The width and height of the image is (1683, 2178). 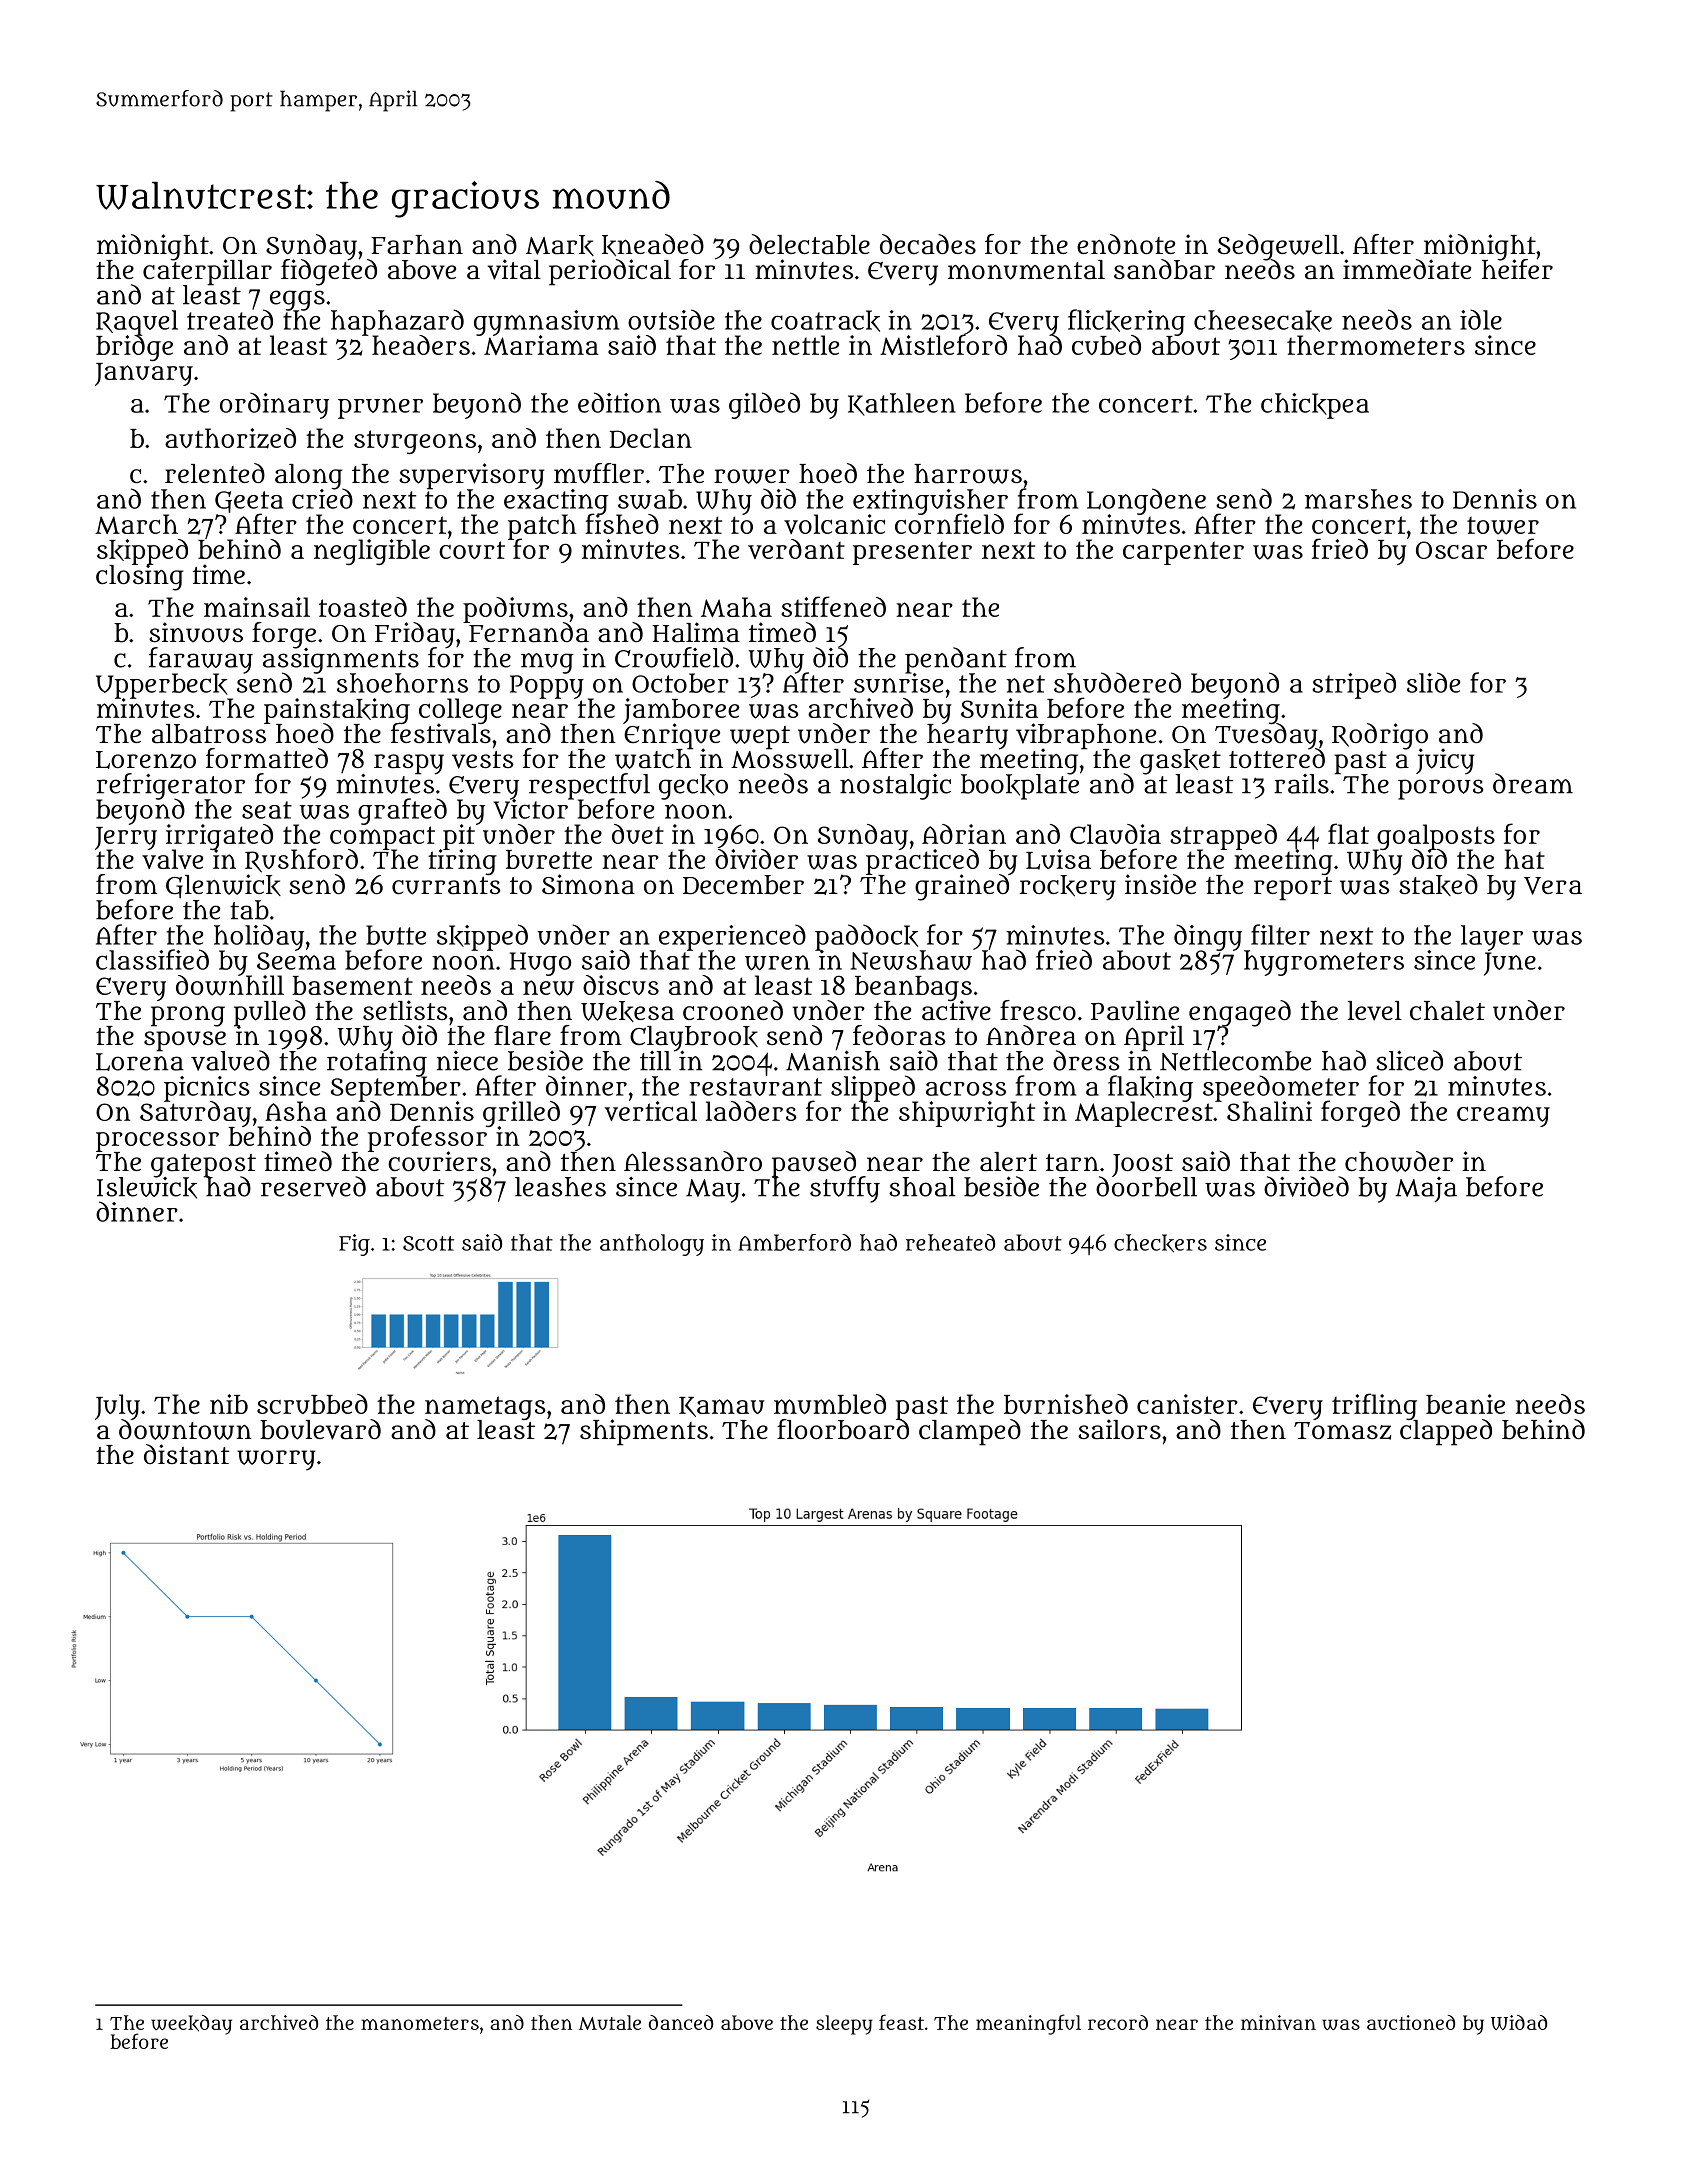 I want to click on shipments, so click(x=644, y=1432).
